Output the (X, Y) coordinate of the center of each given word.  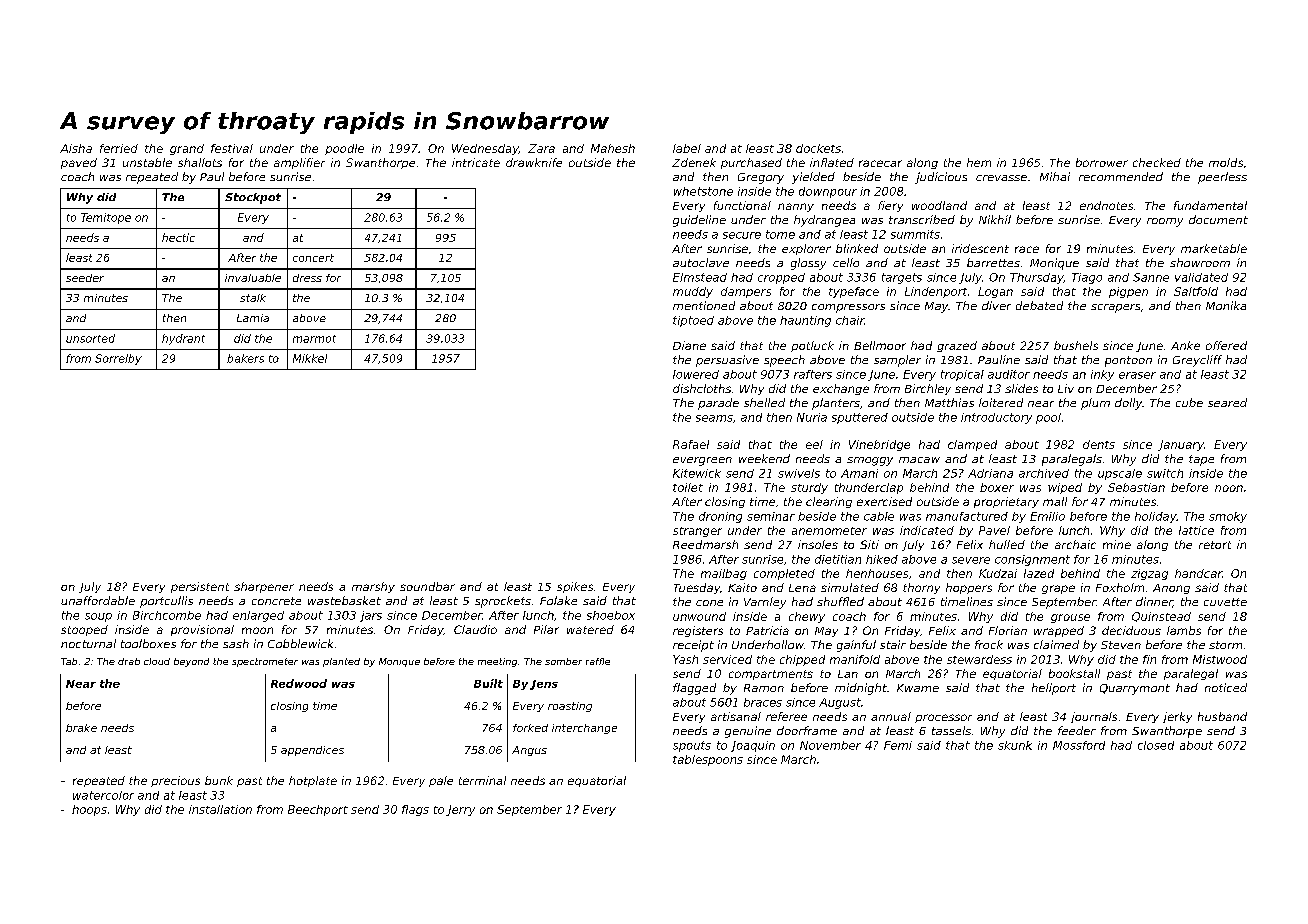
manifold (855, 659)
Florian (1008, 630)
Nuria (812, 417)
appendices (312, 751)
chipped (802, 660)
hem (979, 162)
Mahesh (613, 148)
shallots (200, 162)
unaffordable (98, 600)
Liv (1066, 388)
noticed (1226, 687)
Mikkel (310, 358)
